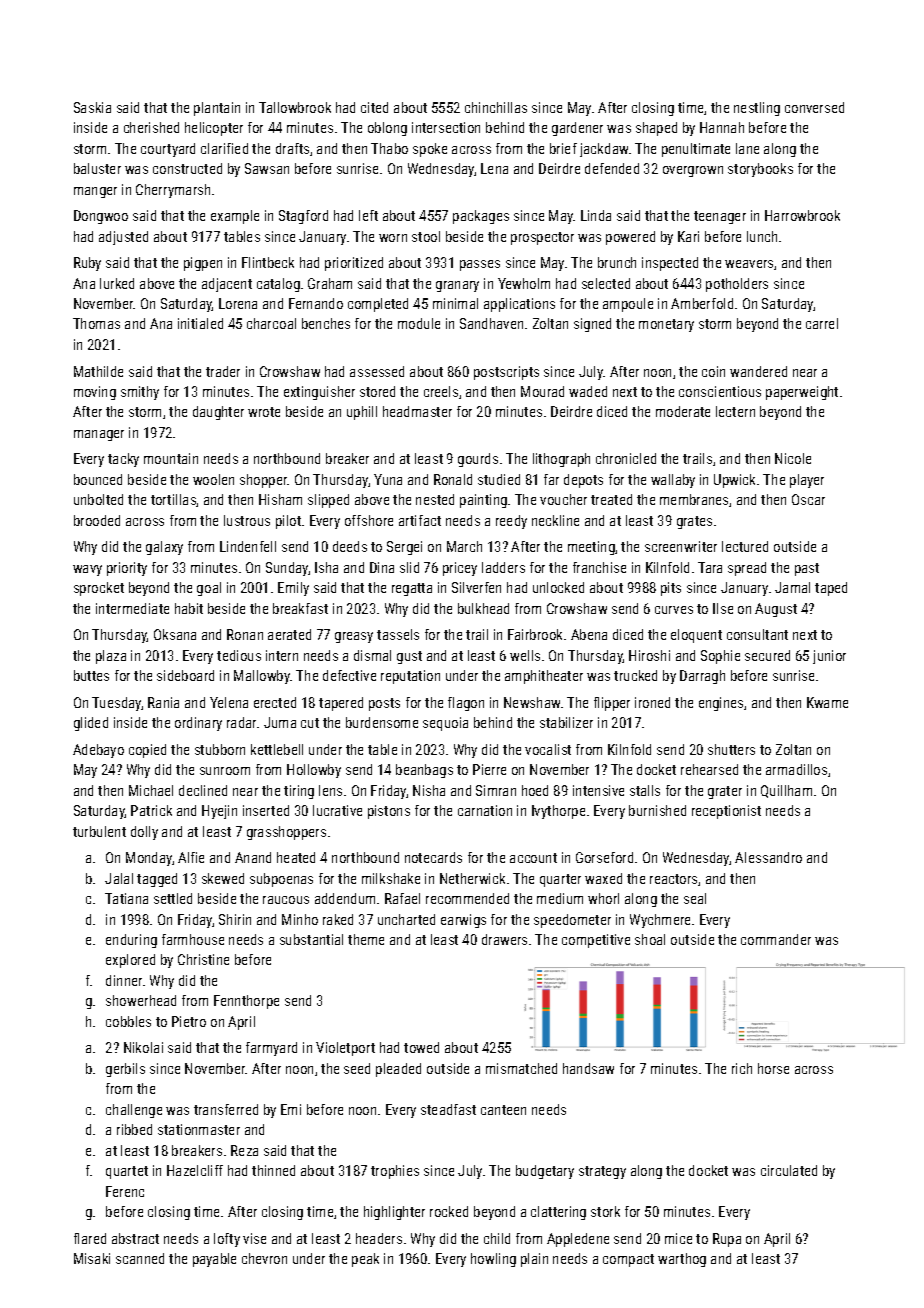 The height and width of the screenshot is (1308, 924). What do you see at coordinates (645, 790) in the screenshot?
I see `stalls` at bounding box center [645, 790].
